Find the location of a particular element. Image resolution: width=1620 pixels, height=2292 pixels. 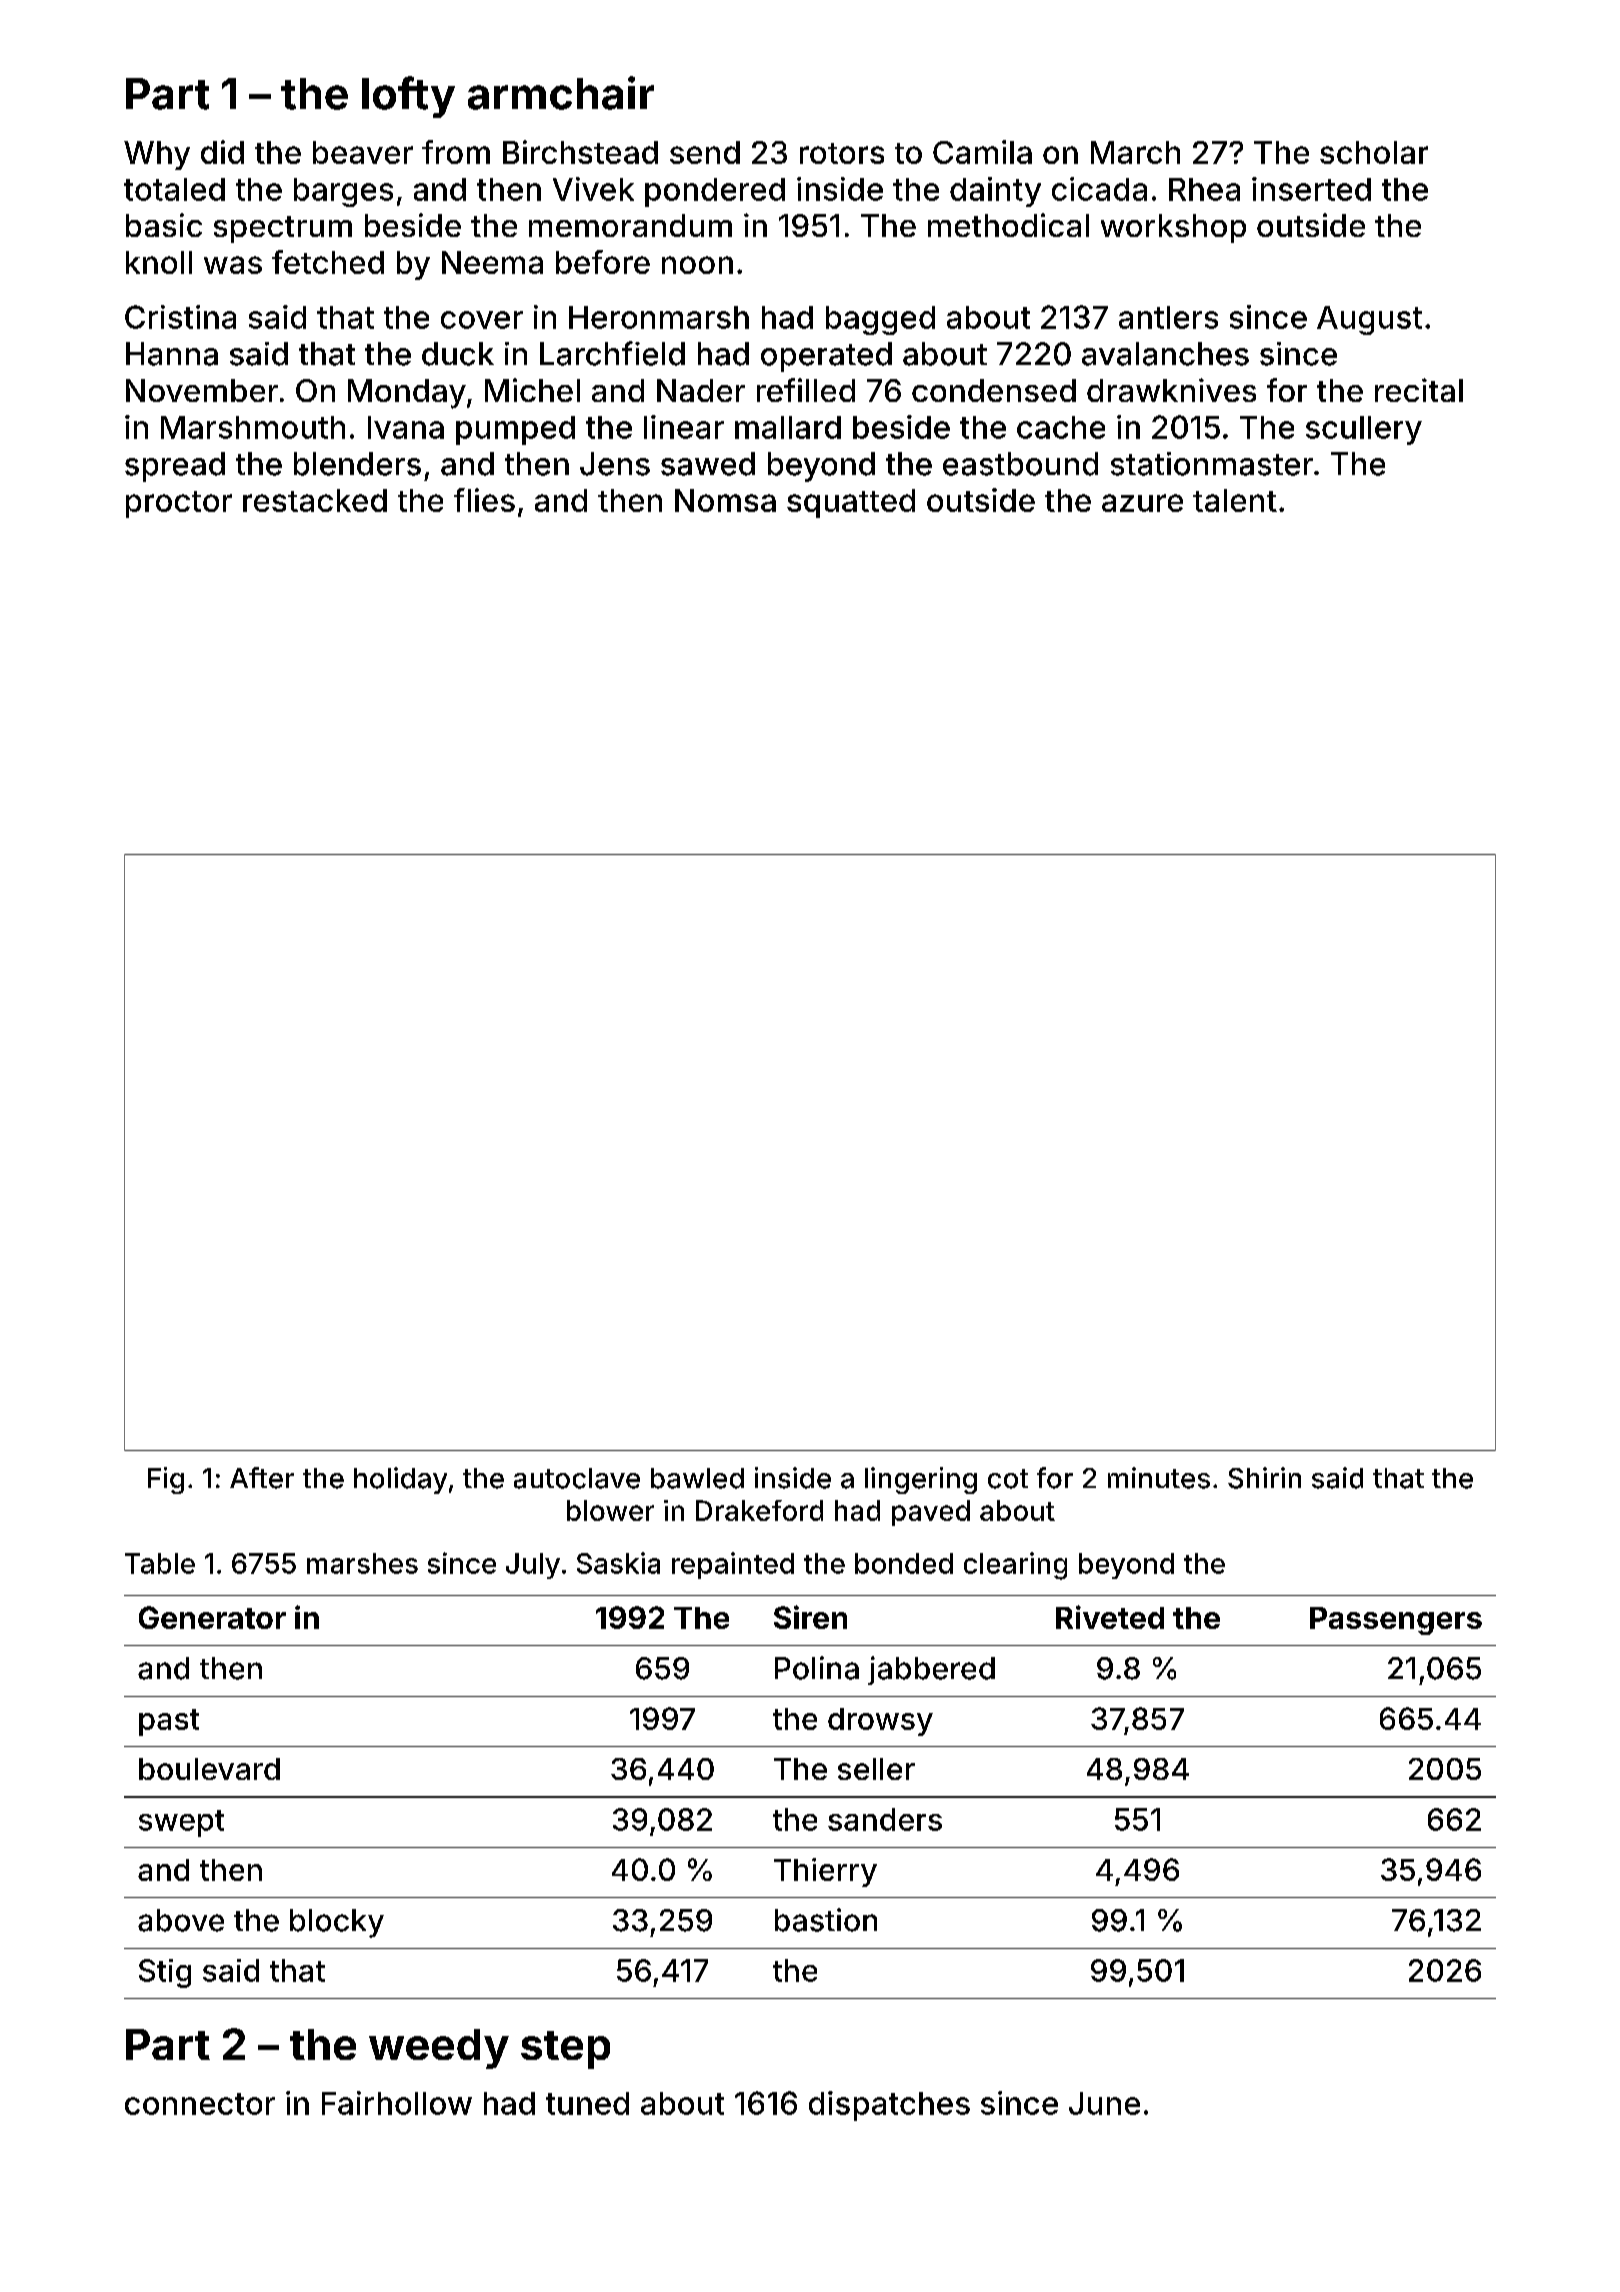

connector is located at coordinates (200, 2104).
